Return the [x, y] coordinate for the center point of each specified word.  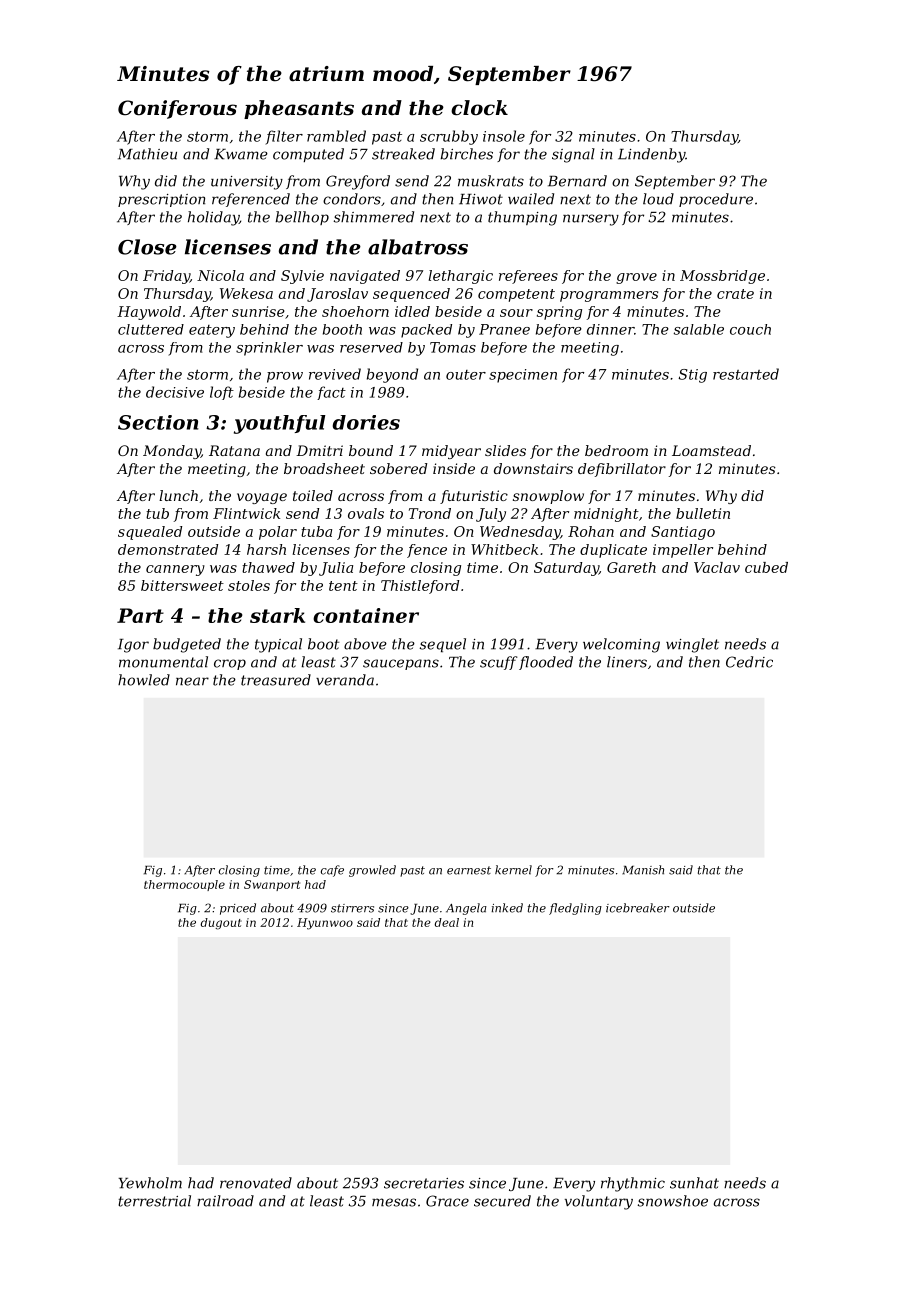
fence [427, 551]
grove [636, 278]
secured [502, 1201]
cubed [766, 567]
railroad [225, 1201]
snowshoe [673, 1201]
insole [504, 136]
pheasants [299, 109]
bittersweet [182, 585]
